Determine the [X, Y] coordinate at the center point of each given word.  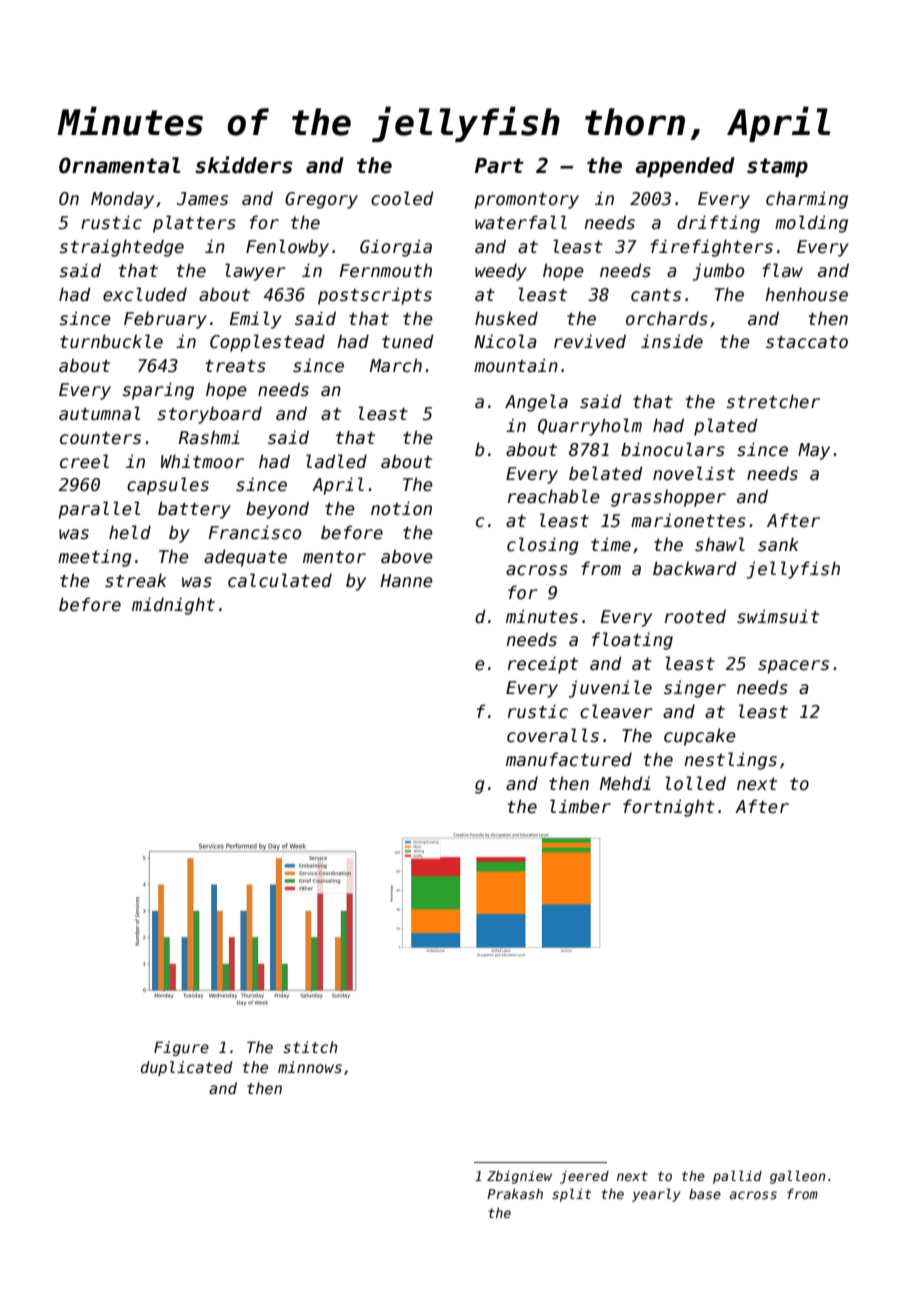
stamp [777, 167]
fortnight [669, 808]
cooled [402, 198]
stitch [310, 1047]
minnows [310, 1067]
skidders [244, 165]
